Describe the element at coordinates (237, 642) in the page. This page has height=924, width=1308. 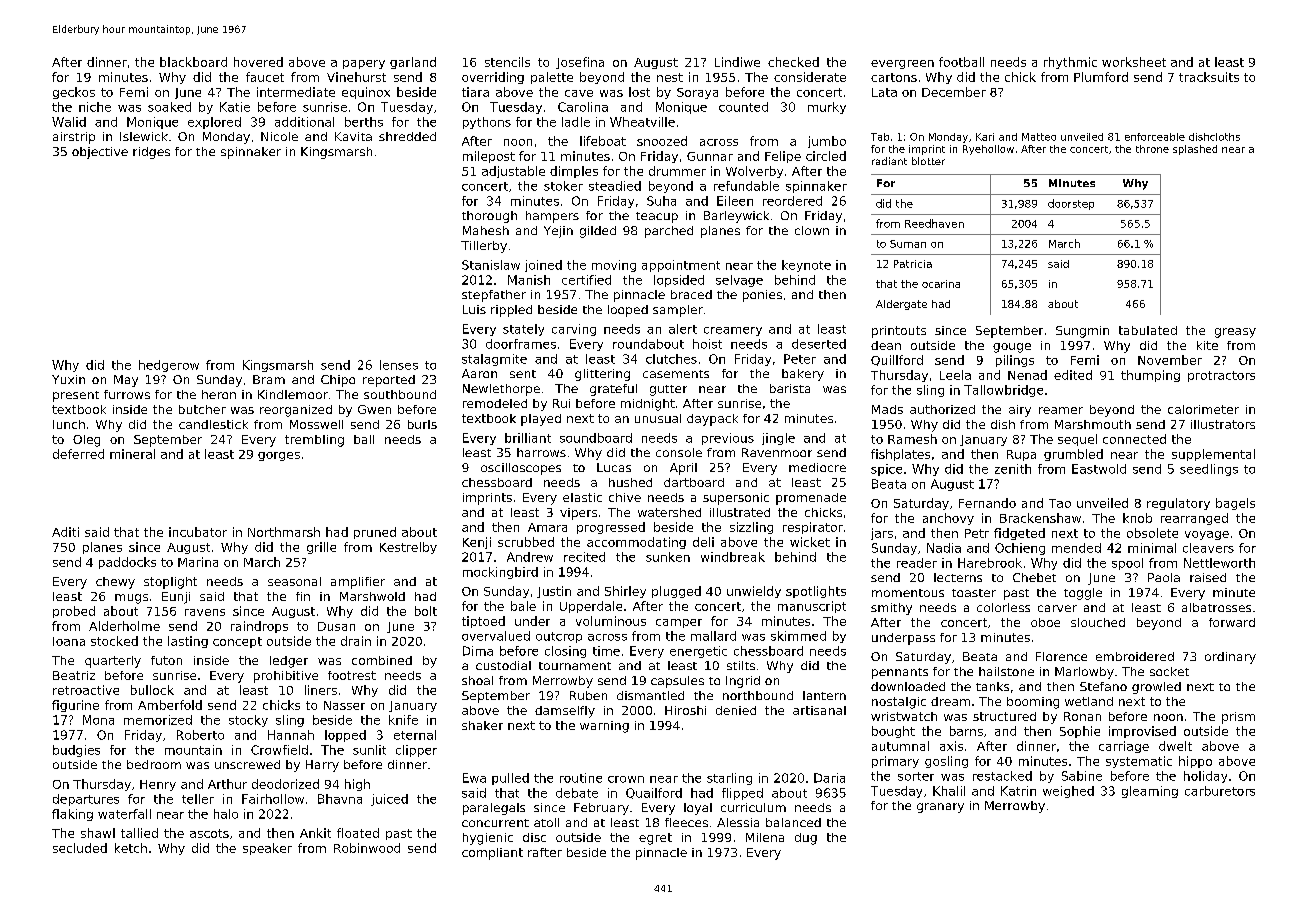
I see `concept` at that location.
